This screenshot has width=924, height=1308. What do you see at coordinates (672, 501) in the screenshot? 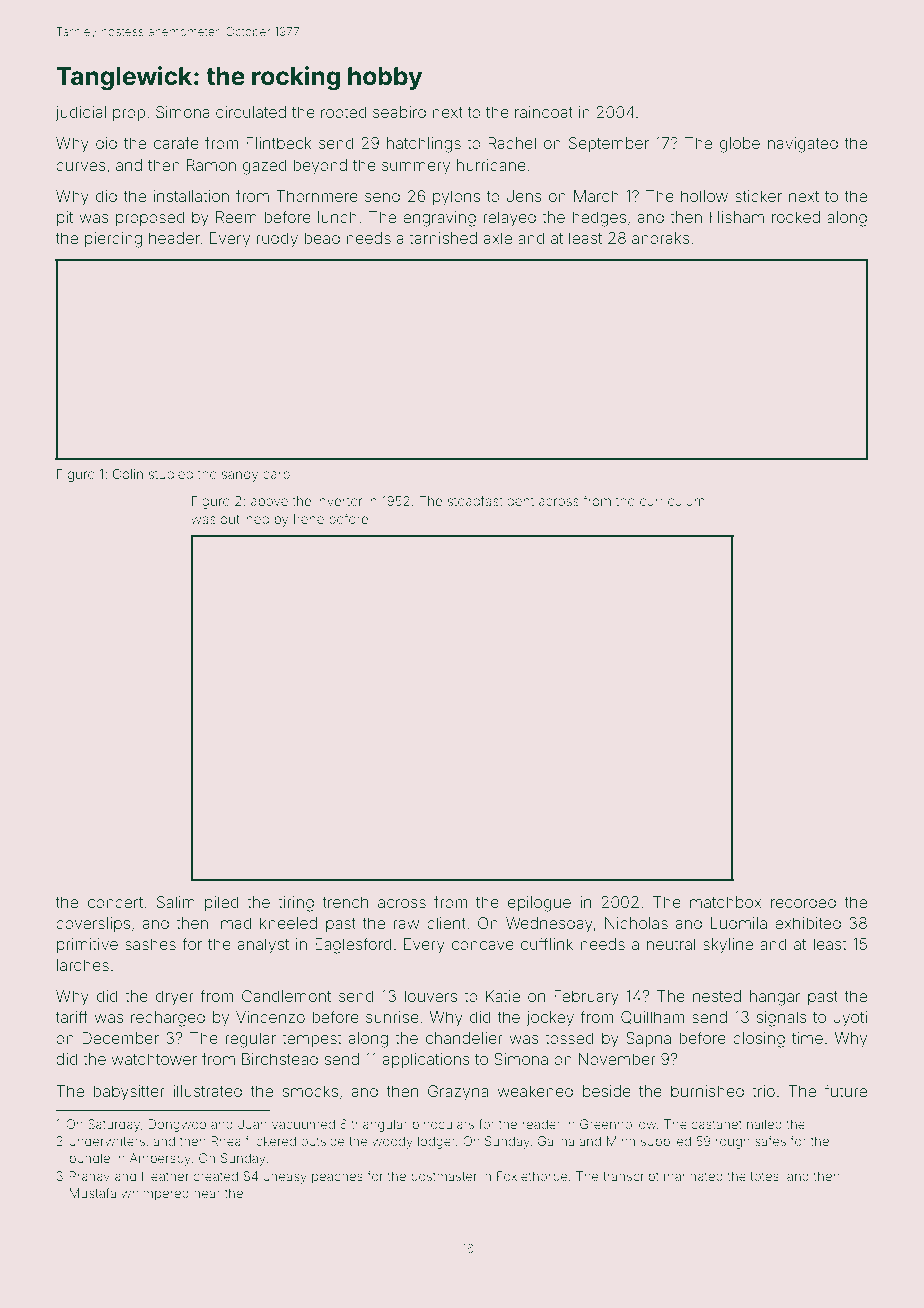
I see `curriculum` at bounding box center [672, 501].
